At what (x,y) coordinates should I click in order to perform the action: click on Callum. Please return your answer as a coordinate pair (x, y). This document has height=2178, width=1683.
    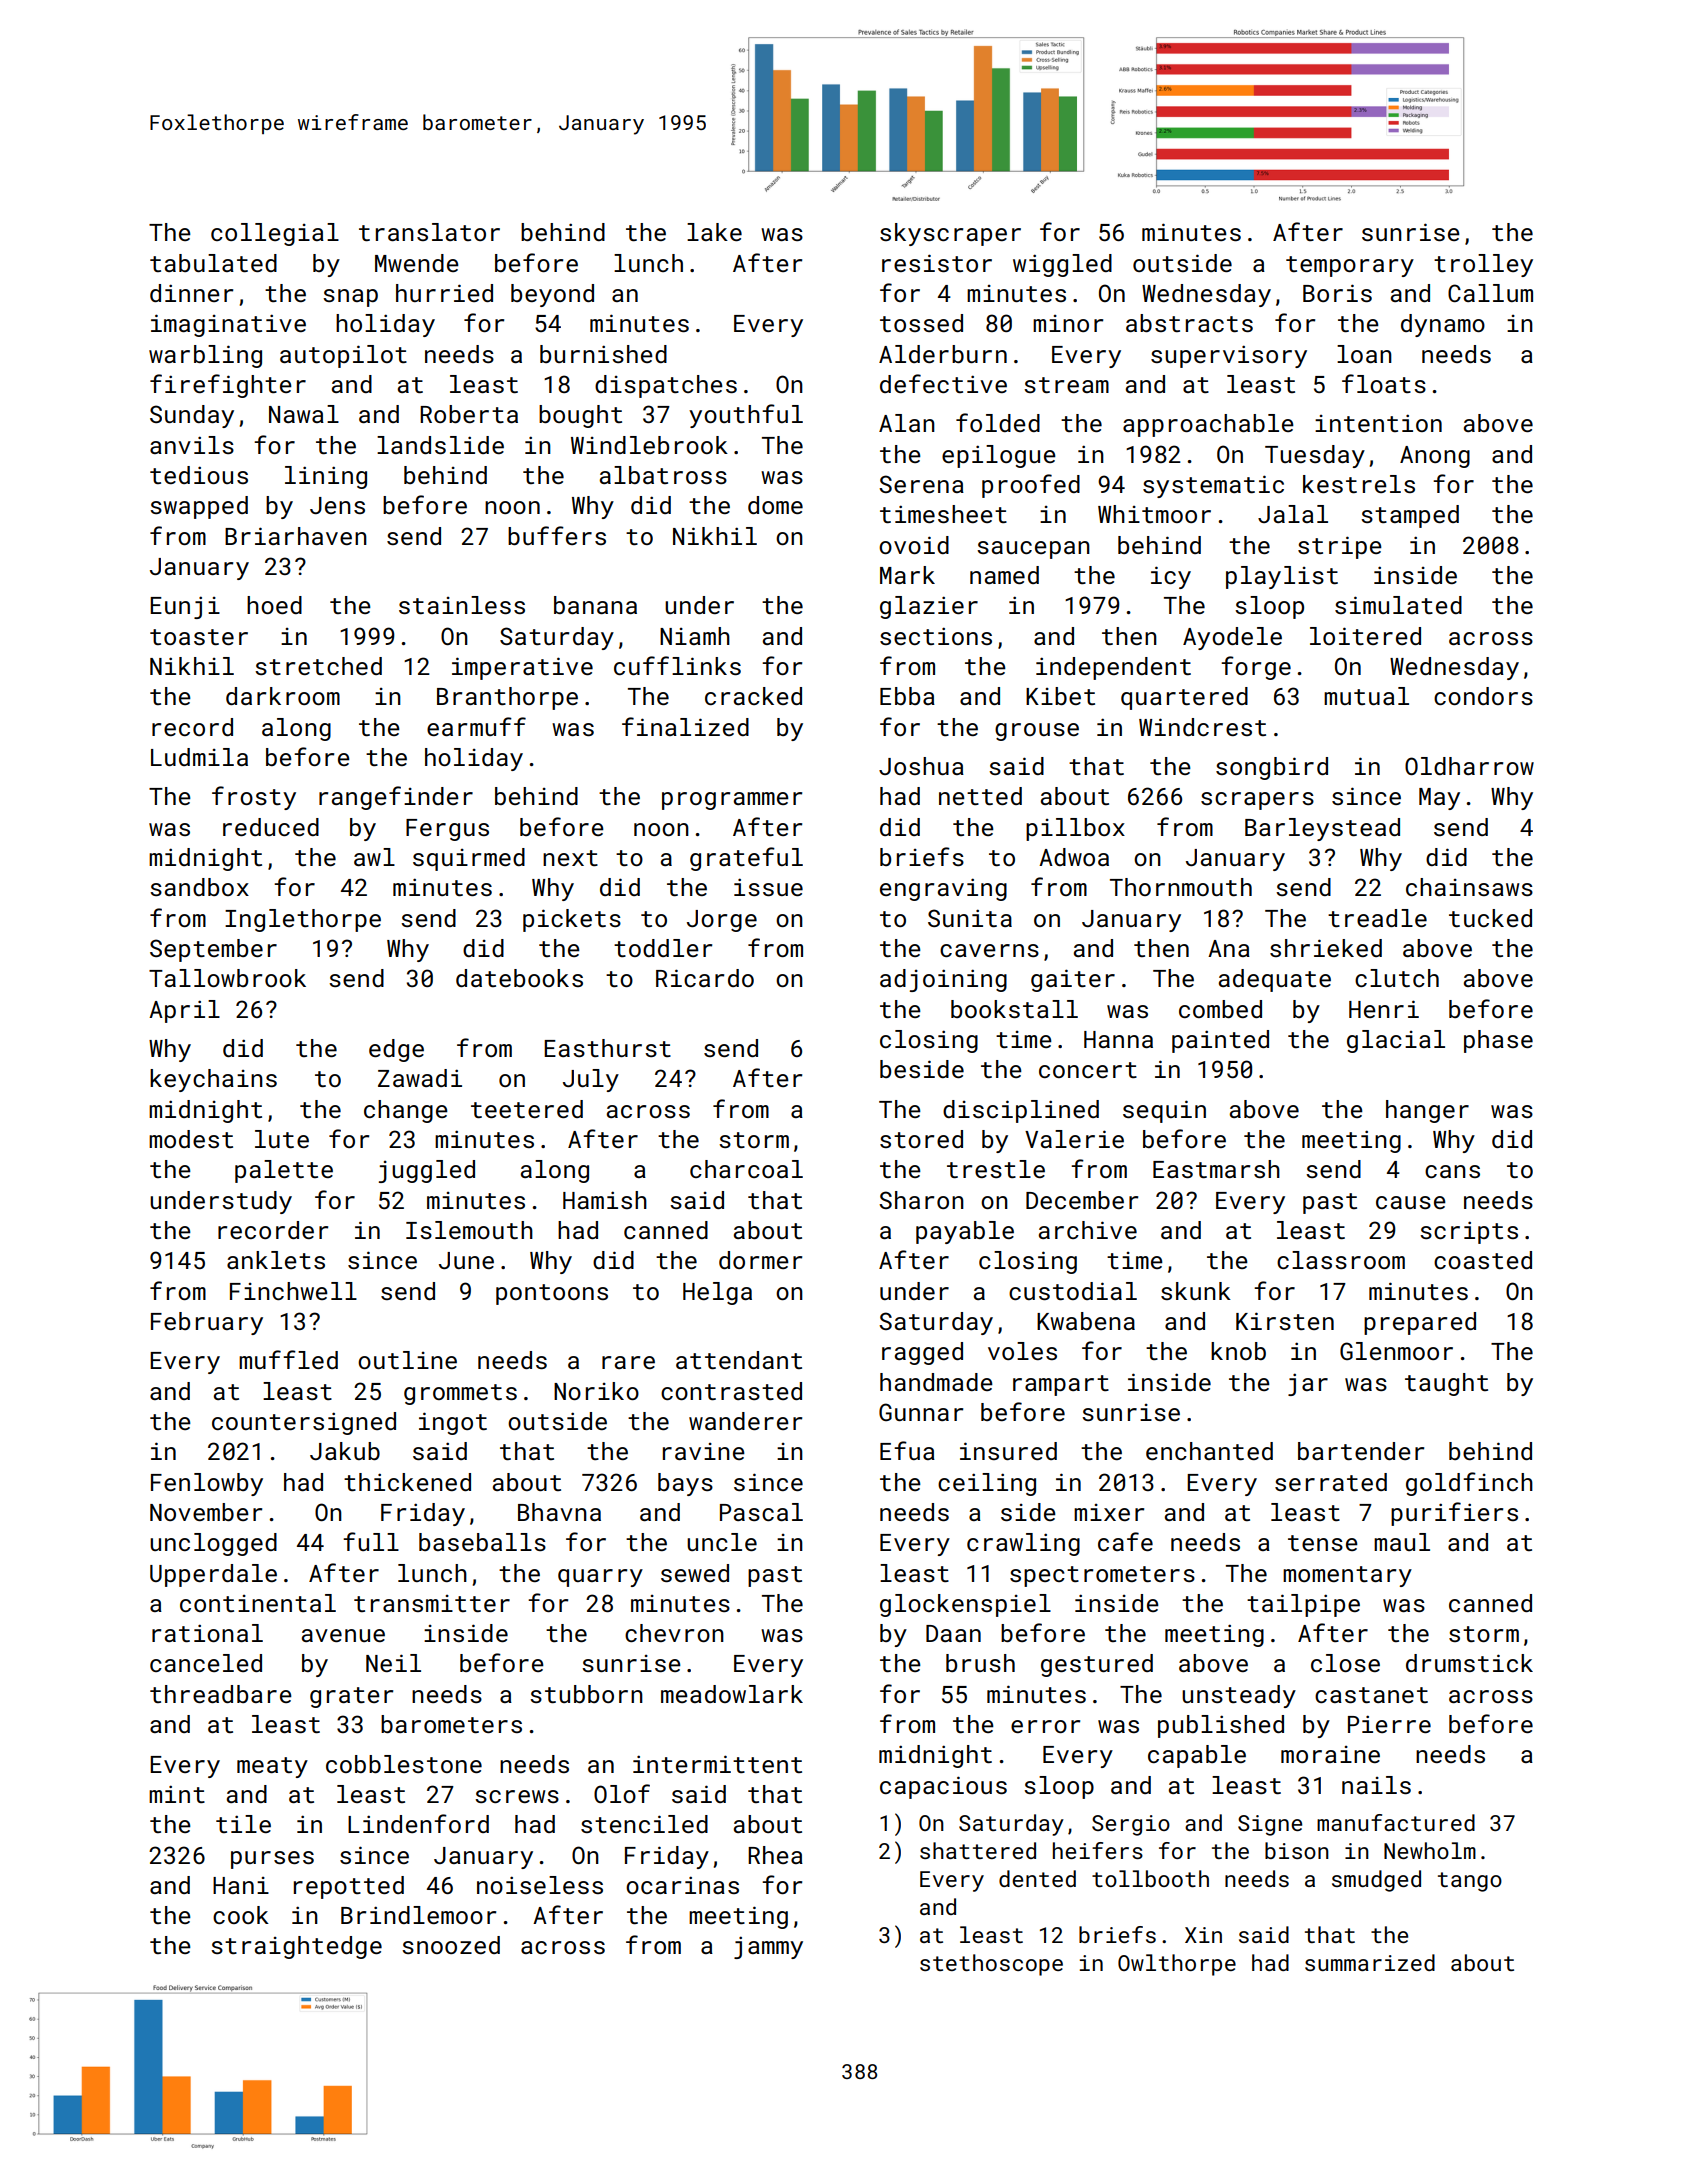
    Looking at the image, I should click on (1490, 293).
